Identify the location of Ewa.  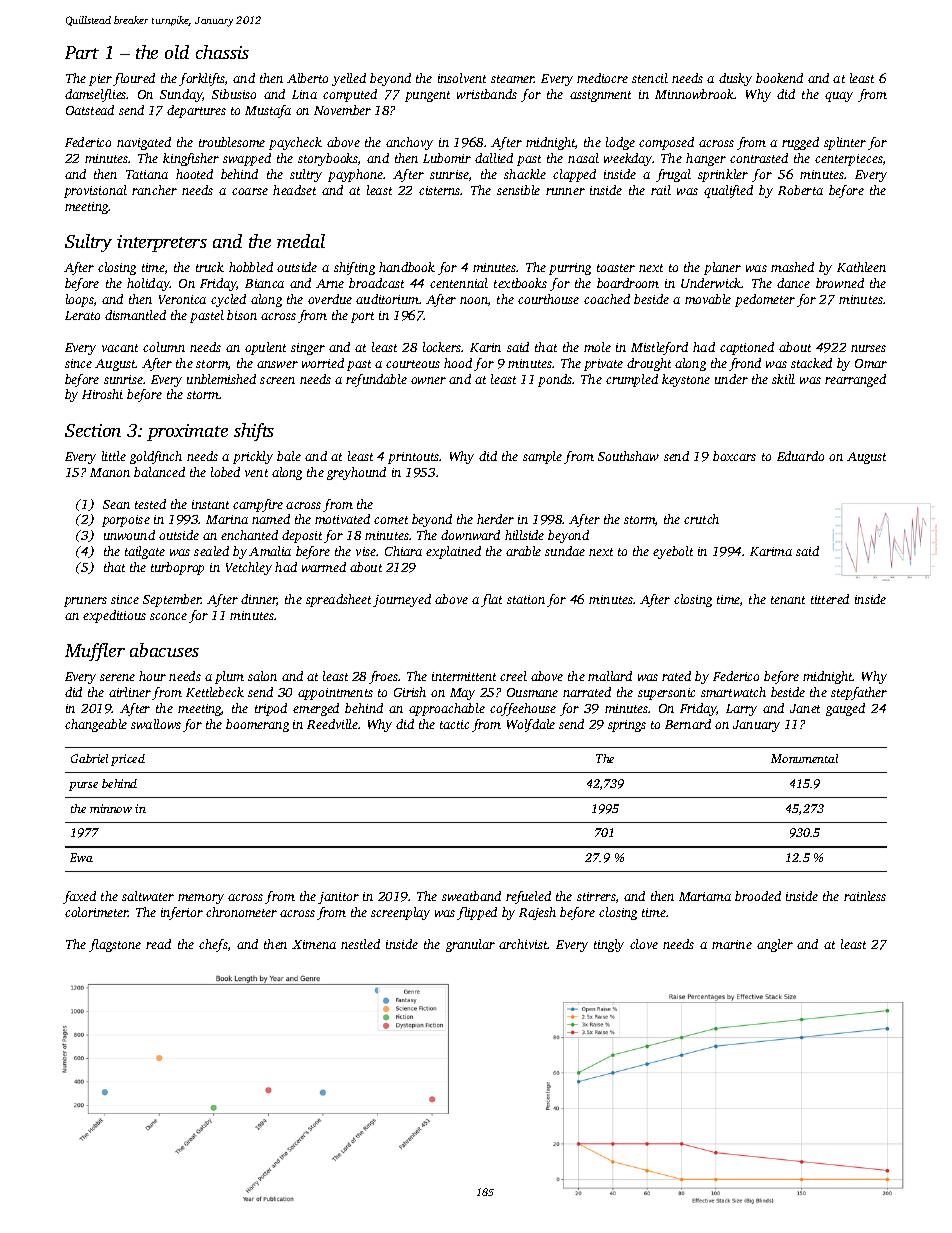
(81, 857).
